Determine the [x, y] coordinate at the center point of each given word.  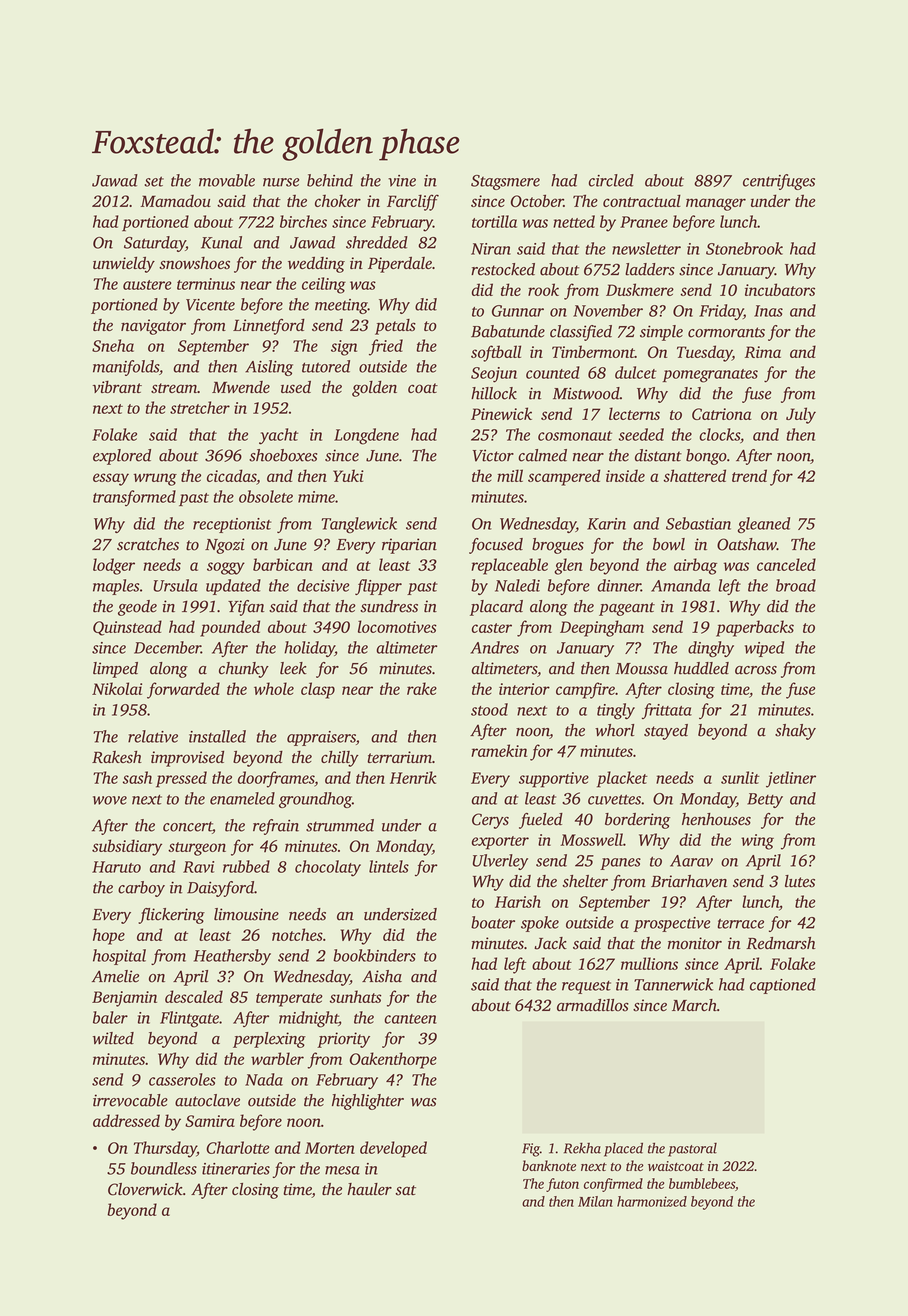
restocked [503, 269]
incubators [780, 289]
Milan [595, 1201]
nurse [281, 182]
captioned [783, 986]
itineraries [236, 1169]
